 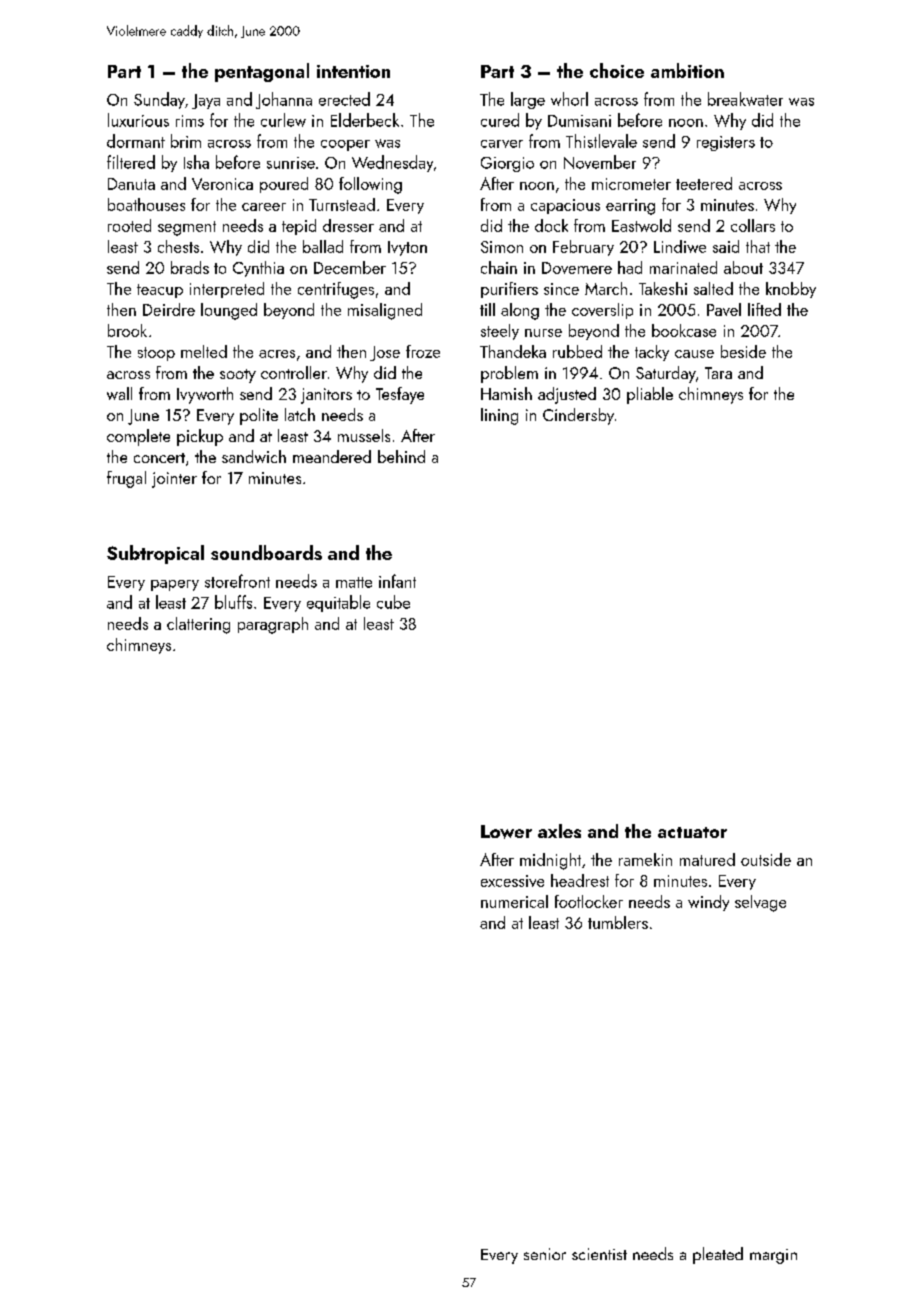 I want to click on senior, so click(x=545, y=1254).
